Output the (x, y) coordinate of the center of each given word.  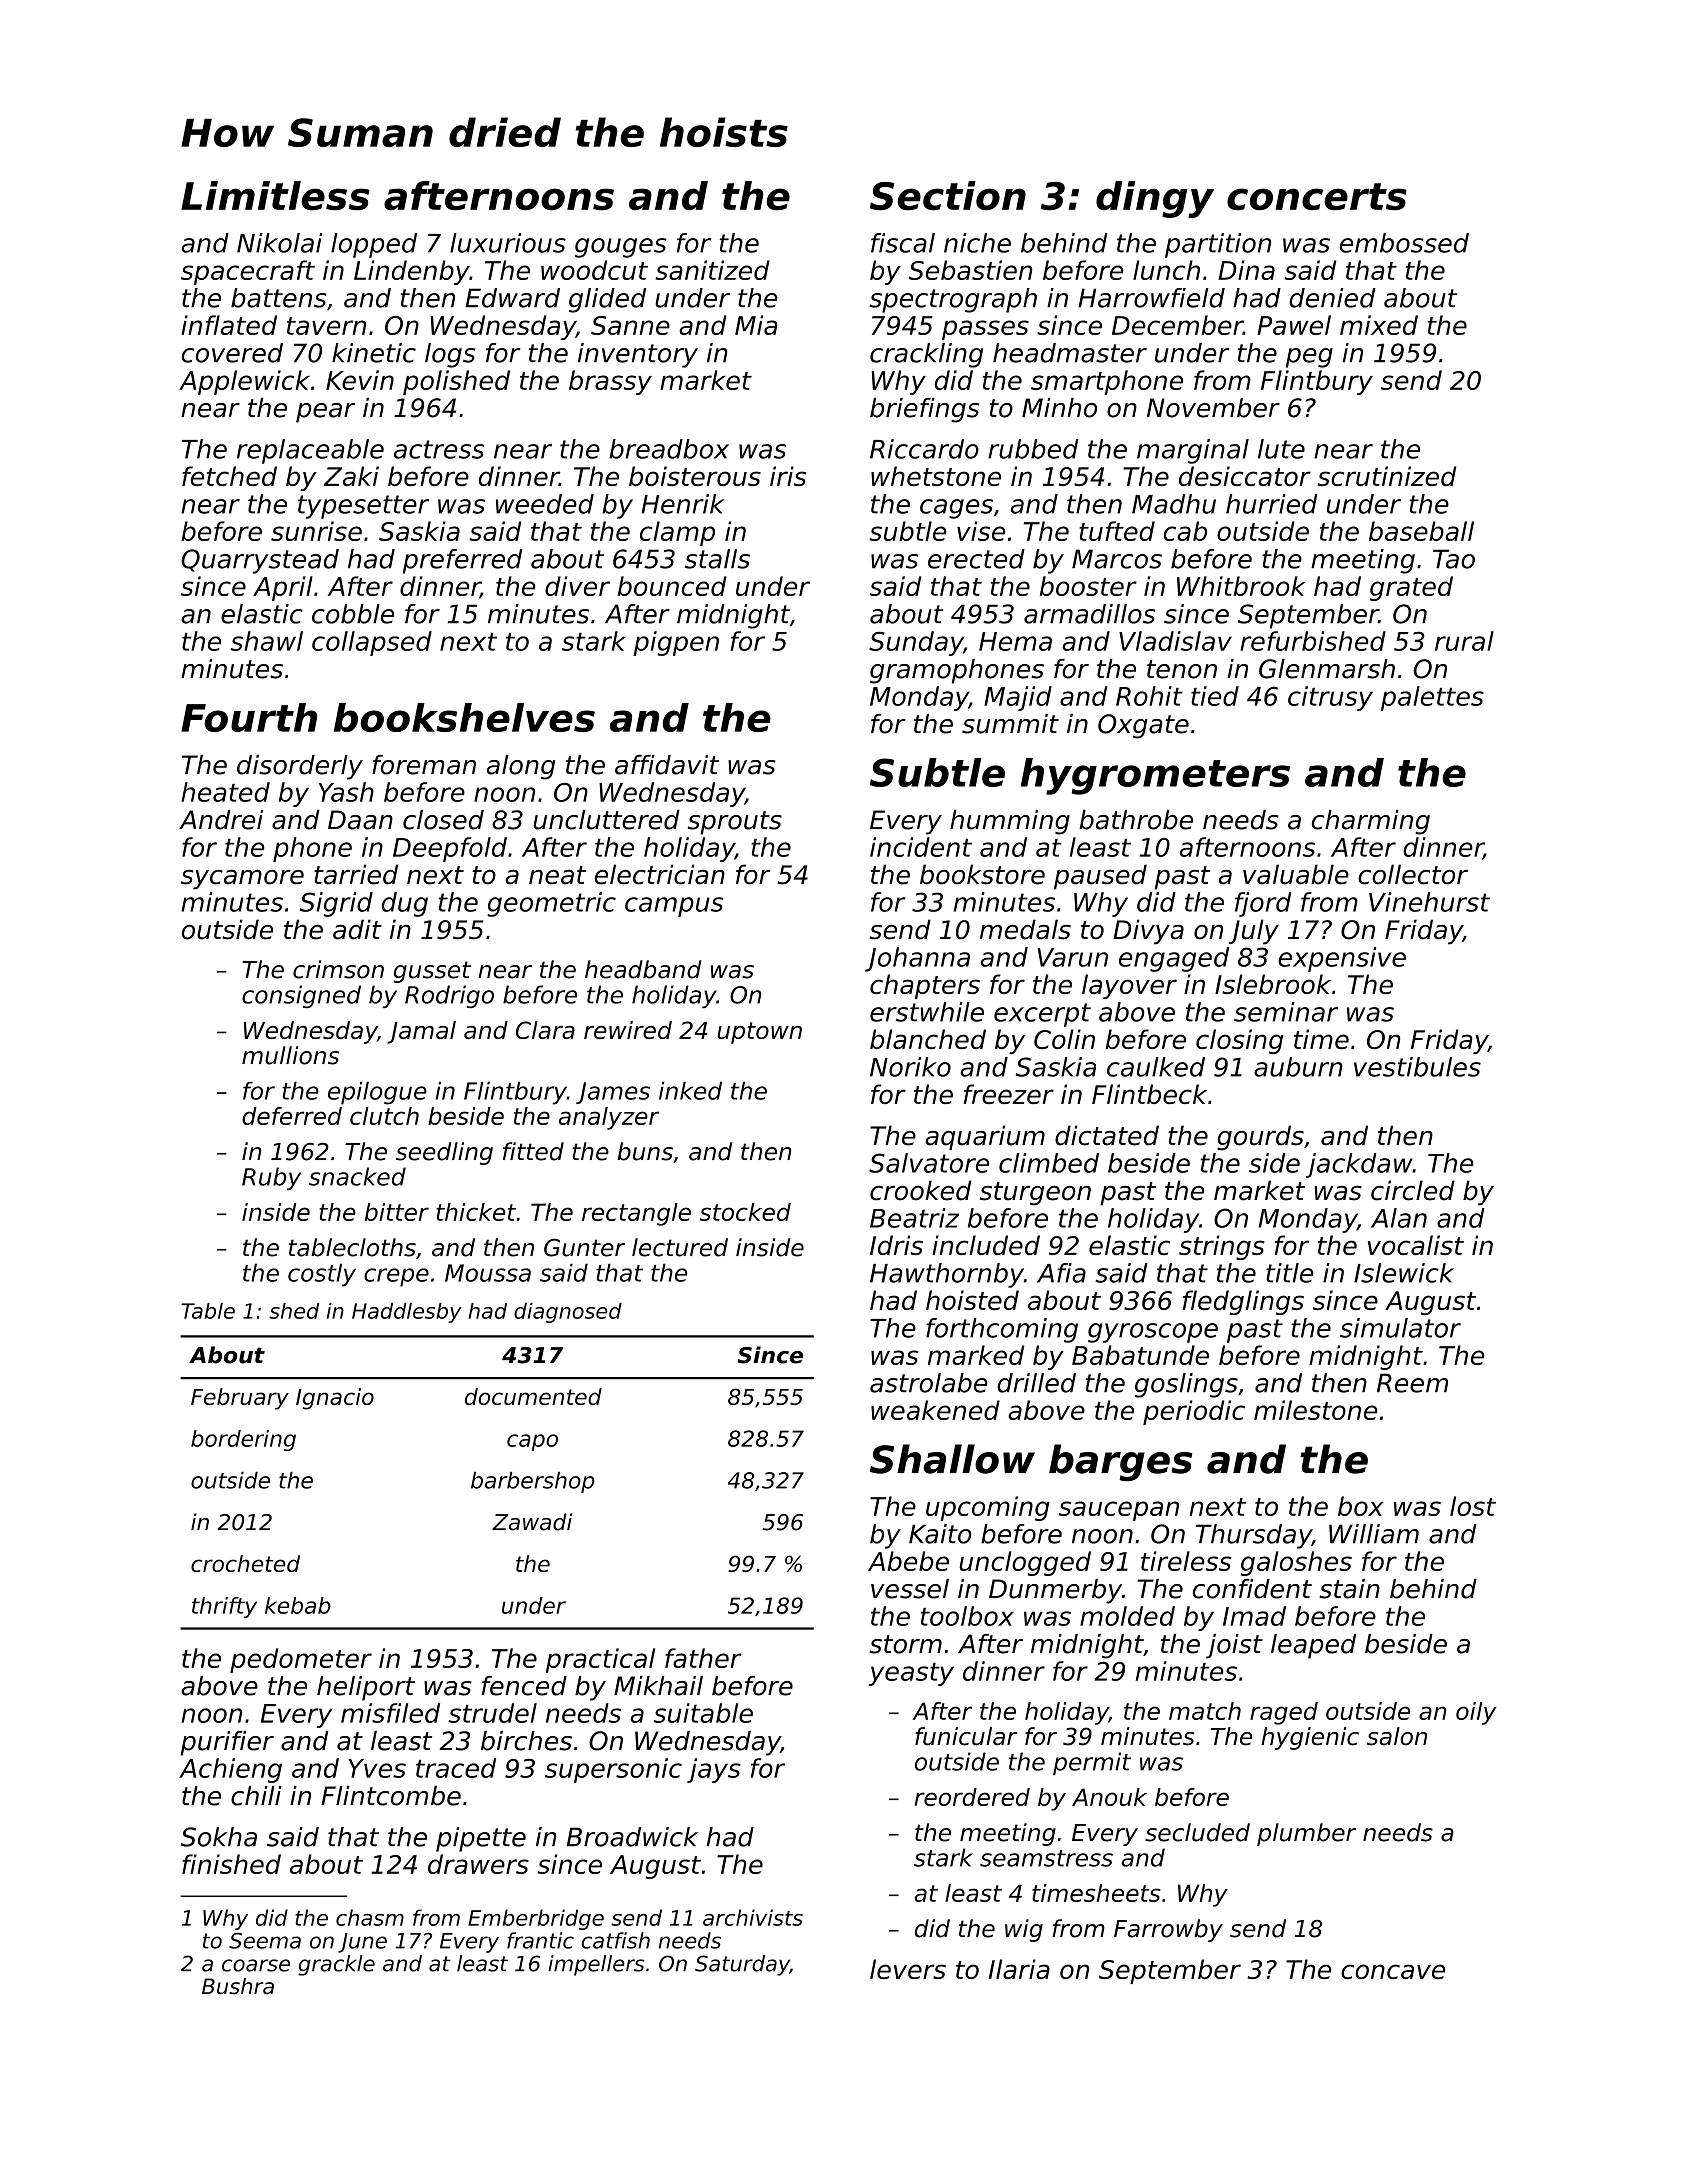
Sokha (219, 1837)
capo (532, 1442)
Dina (1246, 270)
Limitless (275, 196)
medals (1025, 929)
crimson (338, 969)
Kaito (940, 1534)
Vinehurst (1429, 902)
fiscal (903, 243)
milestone (1316, 1410)
